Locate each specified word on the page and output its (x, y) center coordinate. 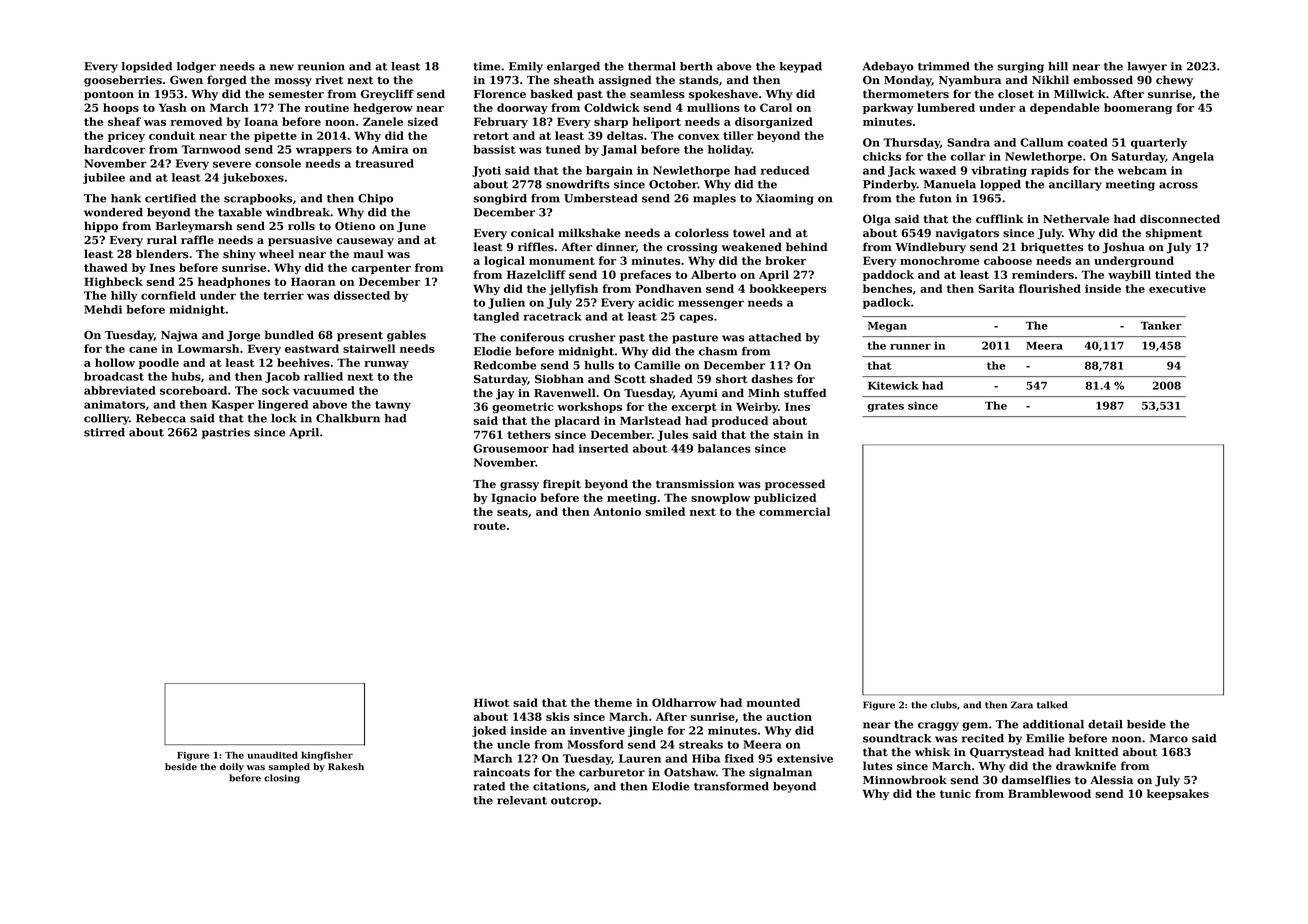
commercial (794, 511)
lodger (196, 67)
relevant (522, 800)
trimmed (944, 66)
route (489, 526)
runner (910, 347)
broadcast (114, 376)
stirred (104, 432)
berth (696, 66)
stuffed (805, 393)
